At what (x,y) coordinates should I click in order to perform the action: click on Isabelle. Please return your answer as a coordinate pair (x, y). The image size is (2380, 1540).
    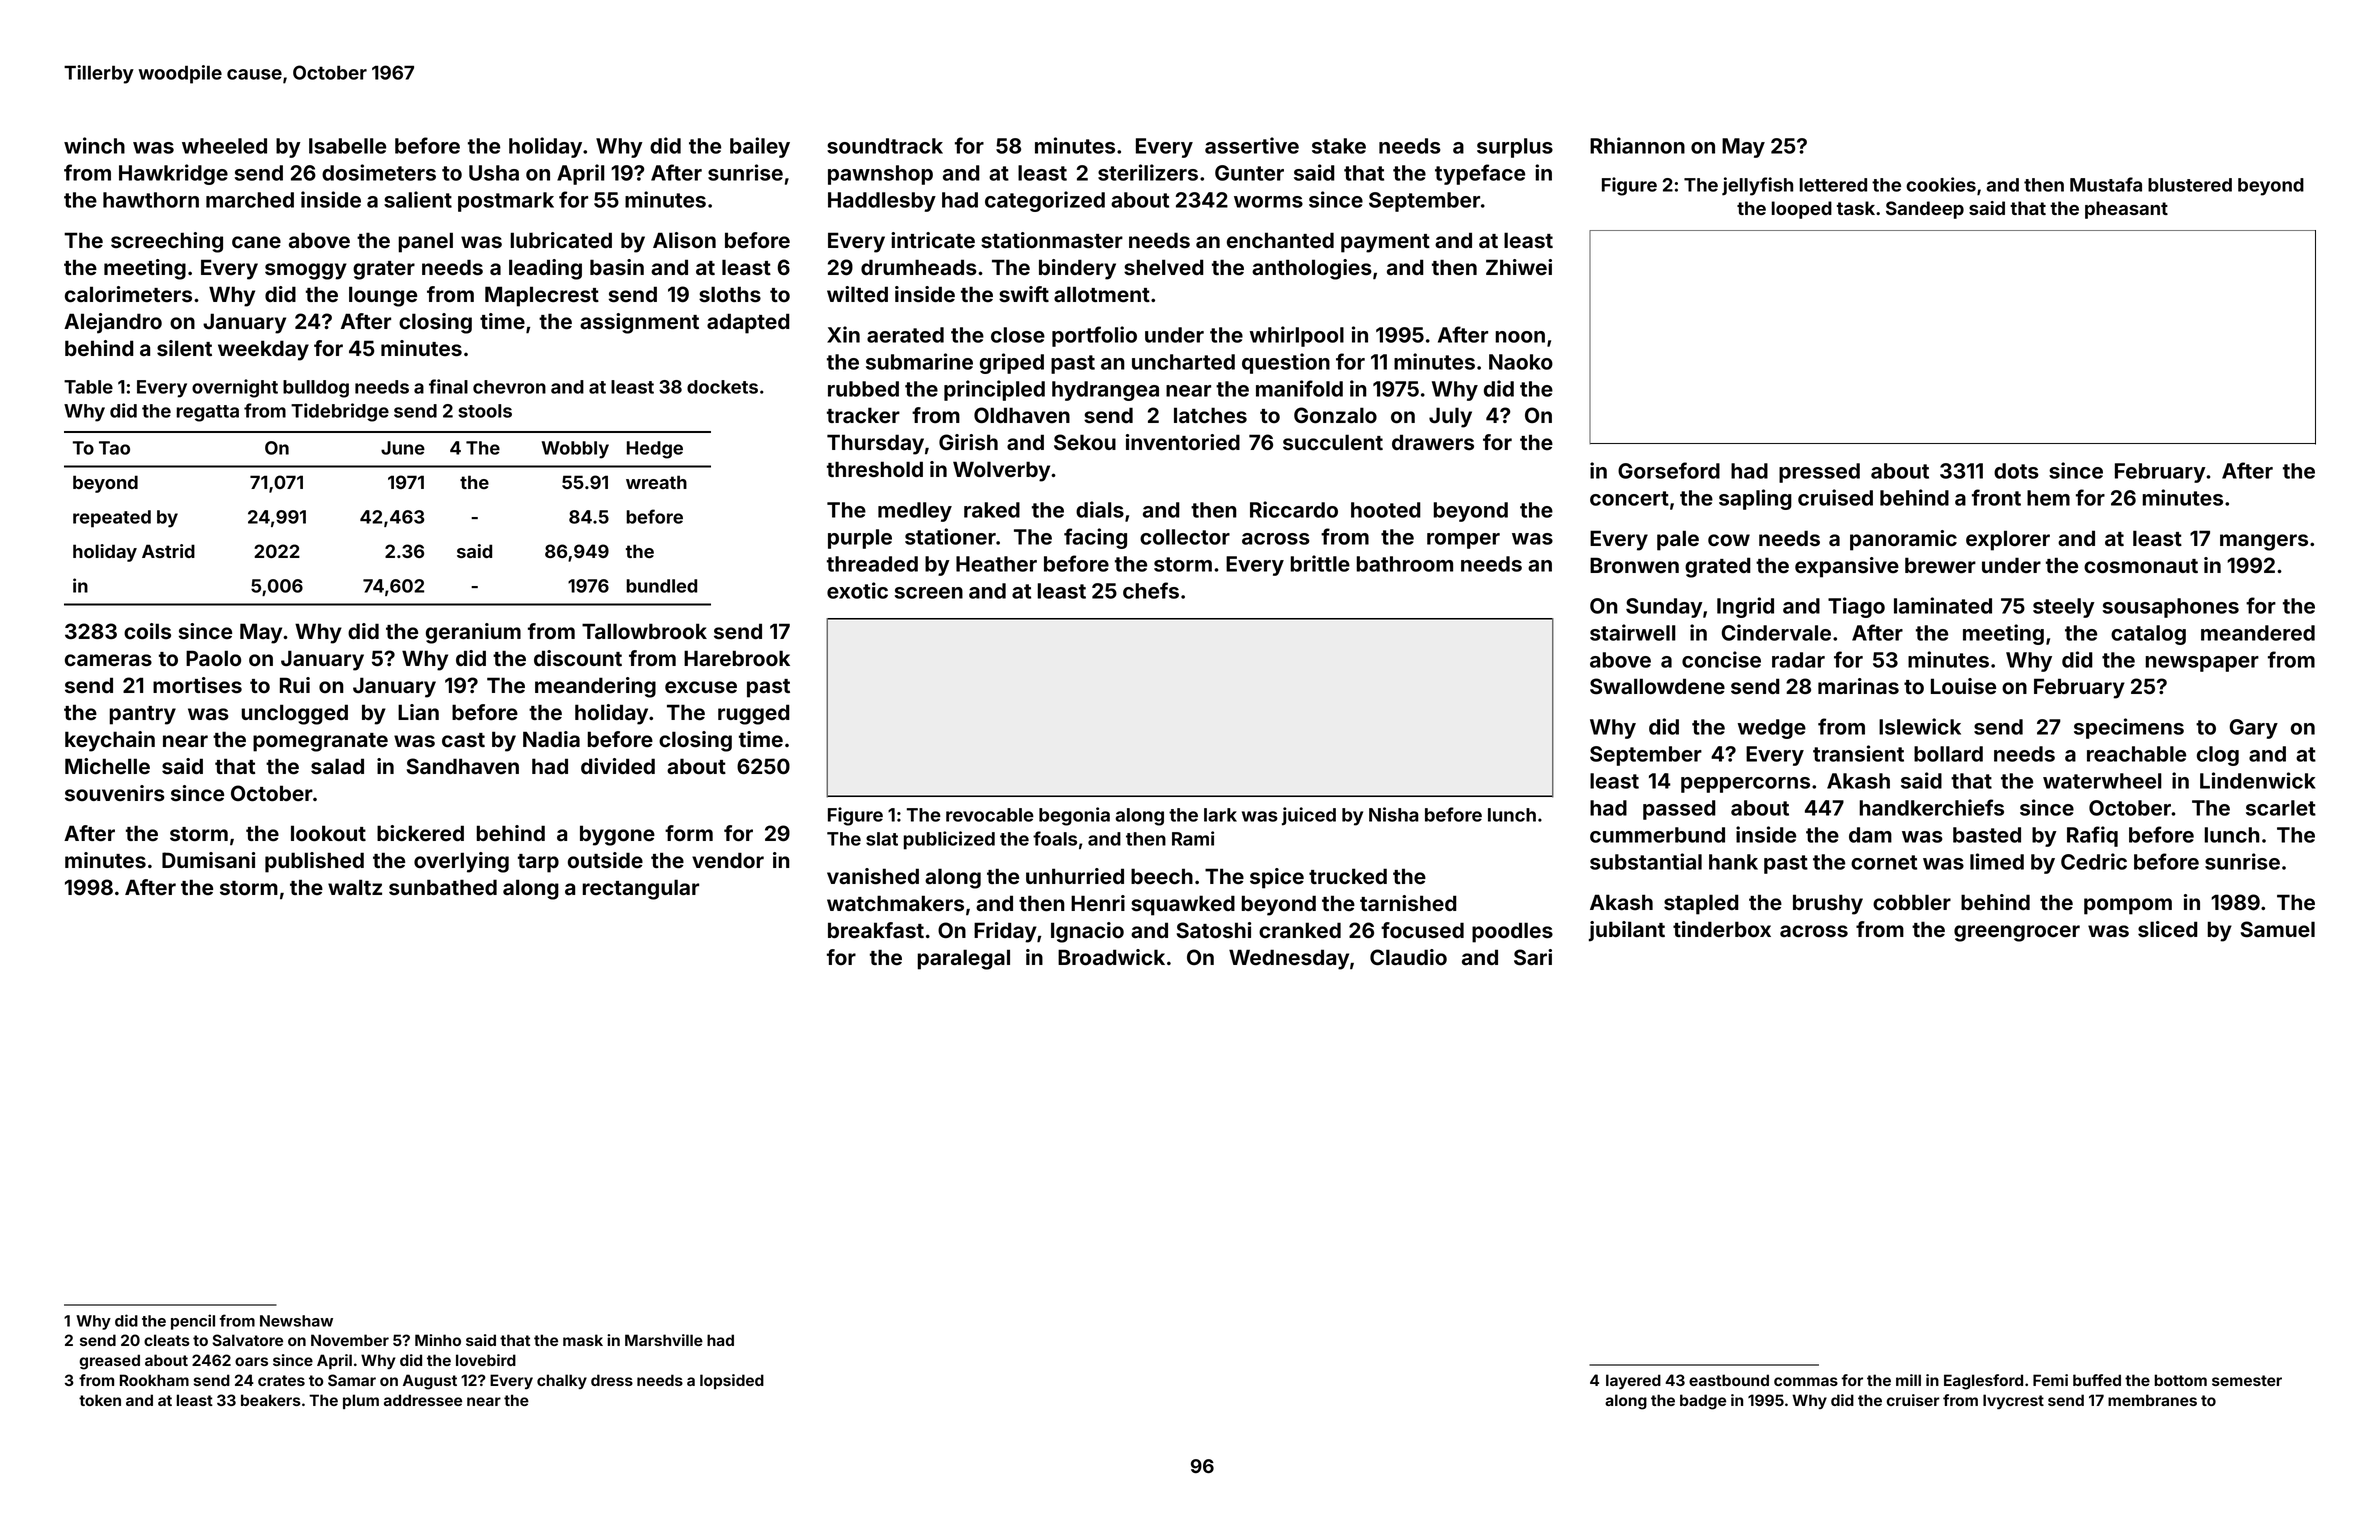
    Looking at the image, I should click on (347, 146).
